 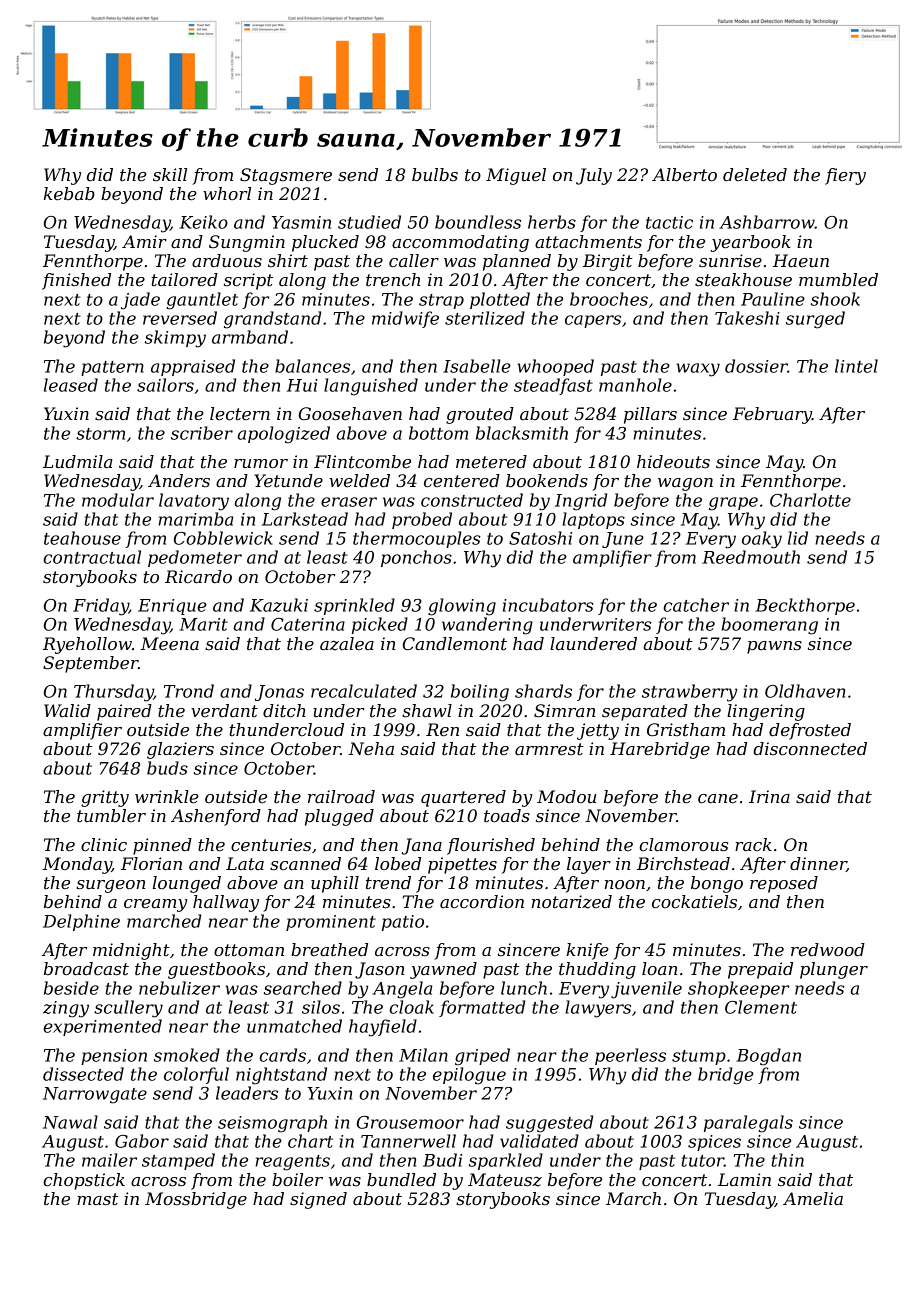 I want to click on stump, so click(x=699, y=1057).
